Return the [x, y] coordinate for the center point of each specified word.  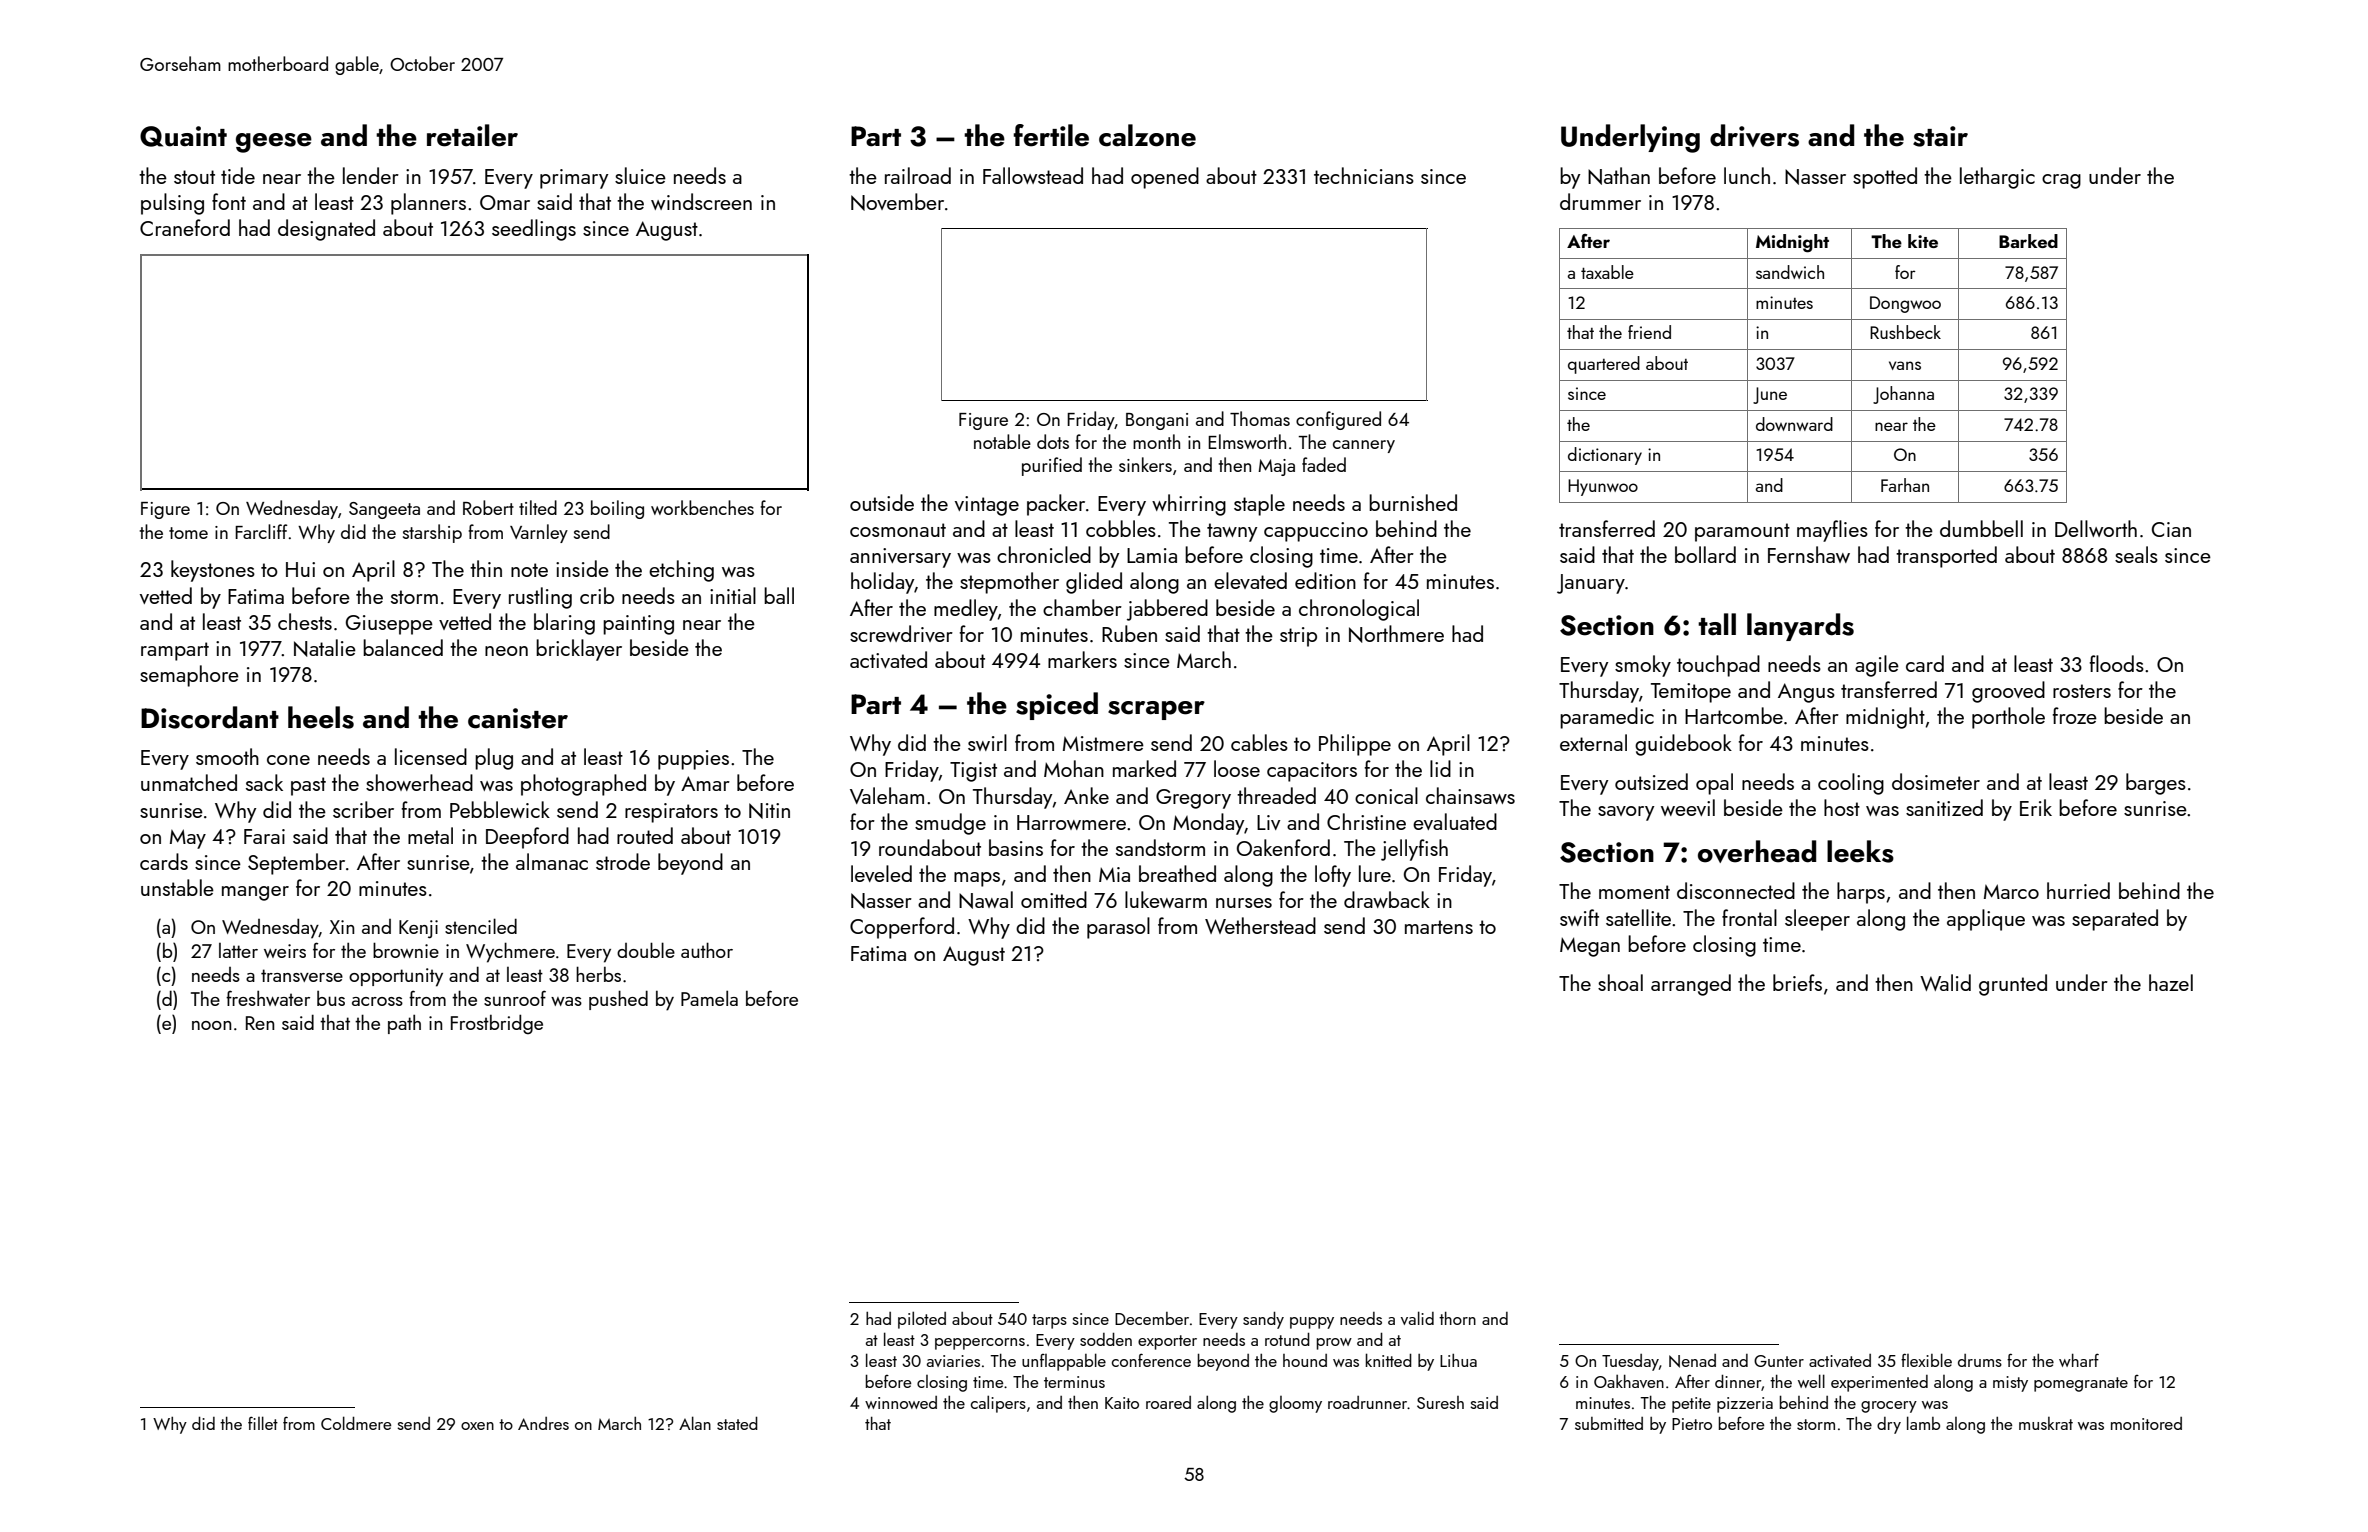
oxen [477, 1426]
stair [1940, 136]
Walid [1945, 982]
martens [1439, 927]
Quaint [183, 136]
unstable [177, 887]
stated [737, 1423]
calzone [1147, 135]
